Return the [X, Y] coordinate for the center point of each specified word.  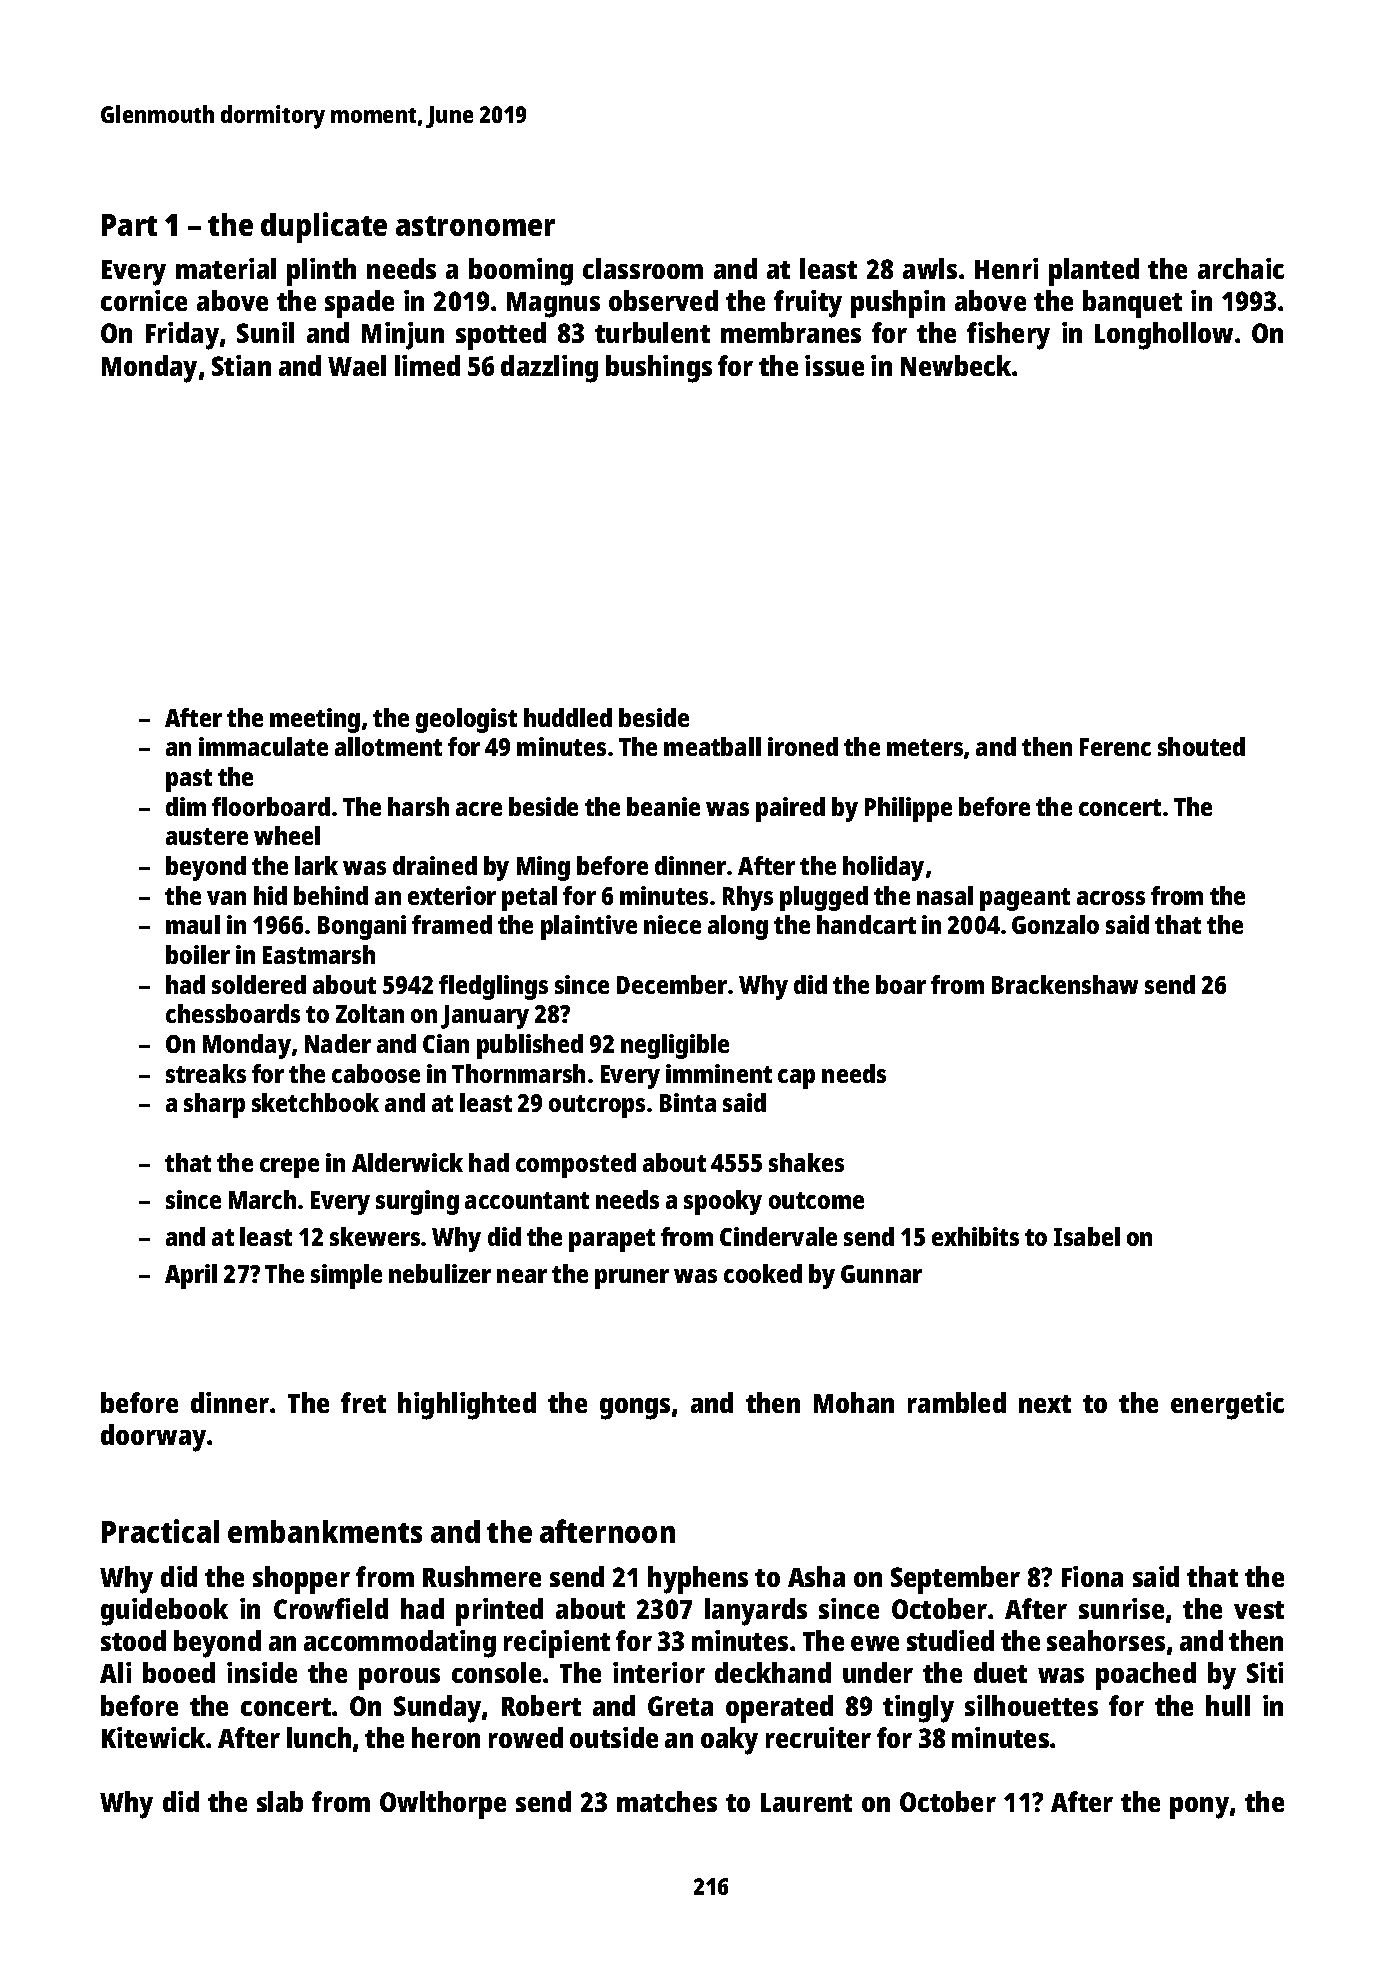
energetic [1227, 1406]
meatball [712, 746]
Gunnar [881, 1274]
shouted [1201, 746]
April [191, 1276]
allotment [388, 746]
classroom [643, 268]
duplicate [324, 227]
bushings [659, 369]
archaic [1241, 268]
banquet [1132, 304]
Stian [241, 365]
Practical [160, 1531]
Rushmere [482, 1576]
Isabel [1087, 1236]
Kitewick [154, 1737]
